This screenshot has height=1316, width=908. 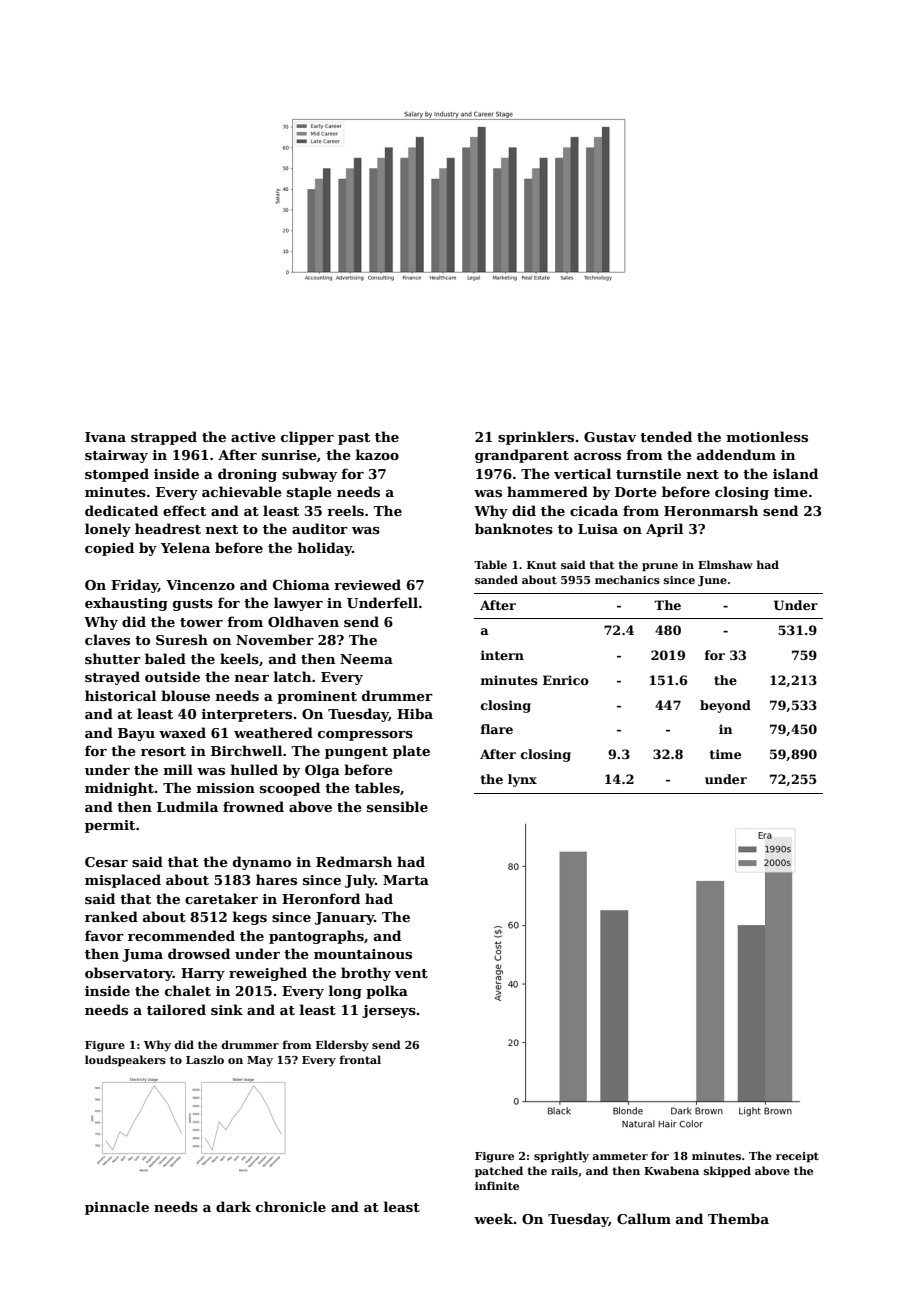 What do you see at coordinates (725, 564) in the screenshot?
I see `Elmshaw` at bounding box center [725, 564].
